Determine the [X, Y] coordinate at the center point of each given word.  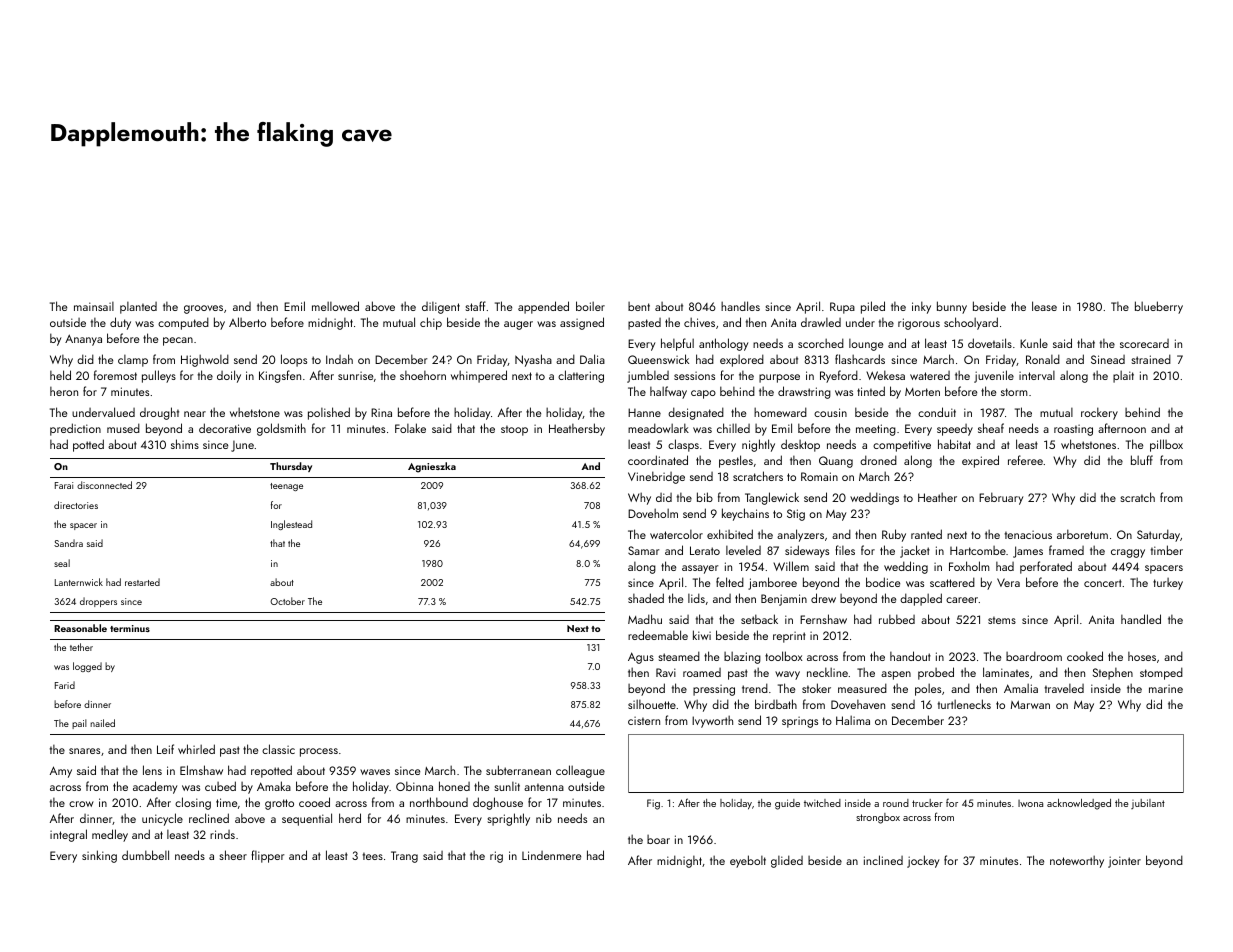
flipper [267, 856]
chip [431, 323]
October [287, 601]
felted [730, 582]
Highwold [205, 360]
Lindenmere [551, 855]
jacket [915, 551]
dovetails [990, 343]
